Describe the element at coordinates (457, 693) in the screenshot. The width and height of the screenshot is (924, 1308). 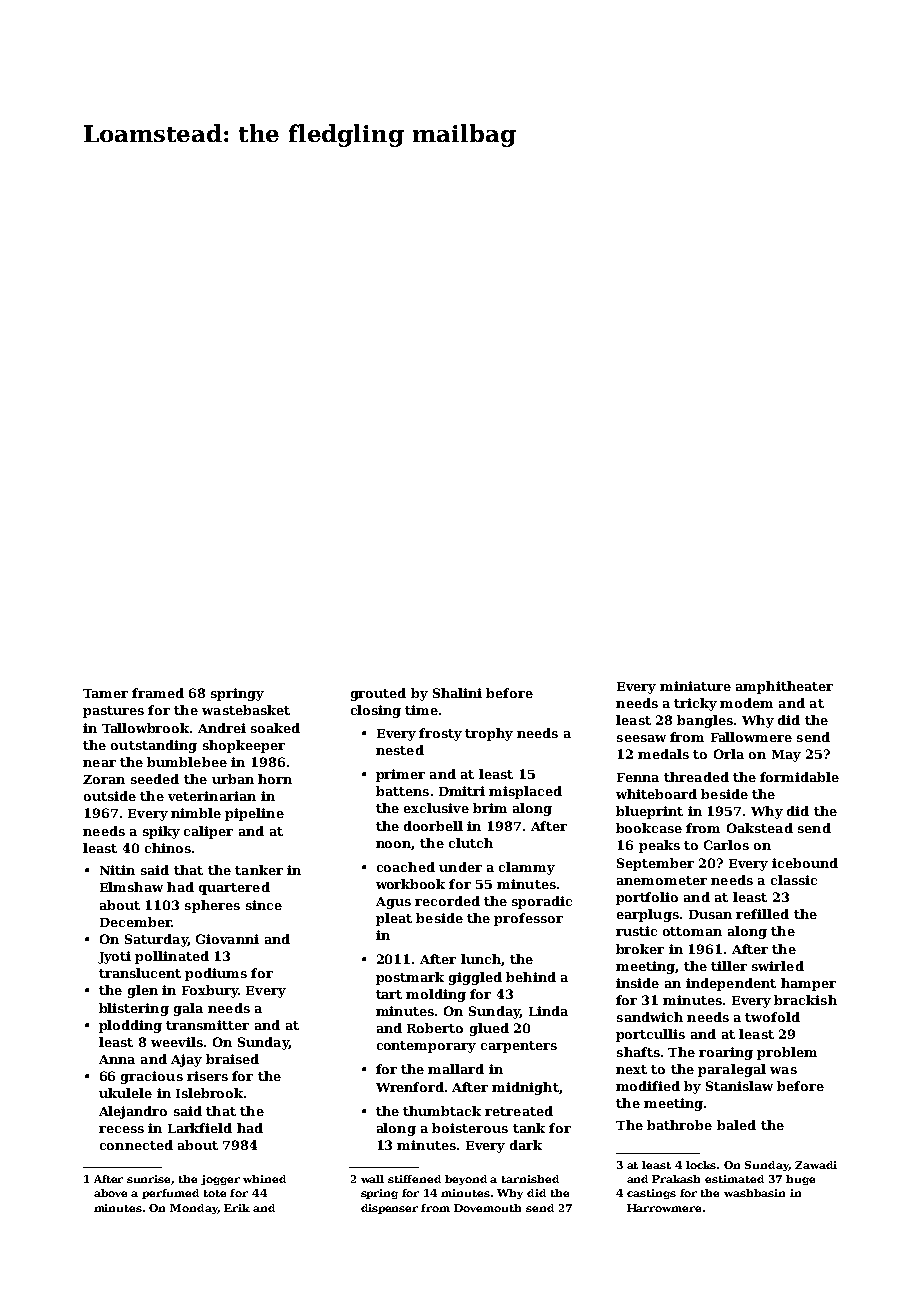
I see `Shalini` at that location.
